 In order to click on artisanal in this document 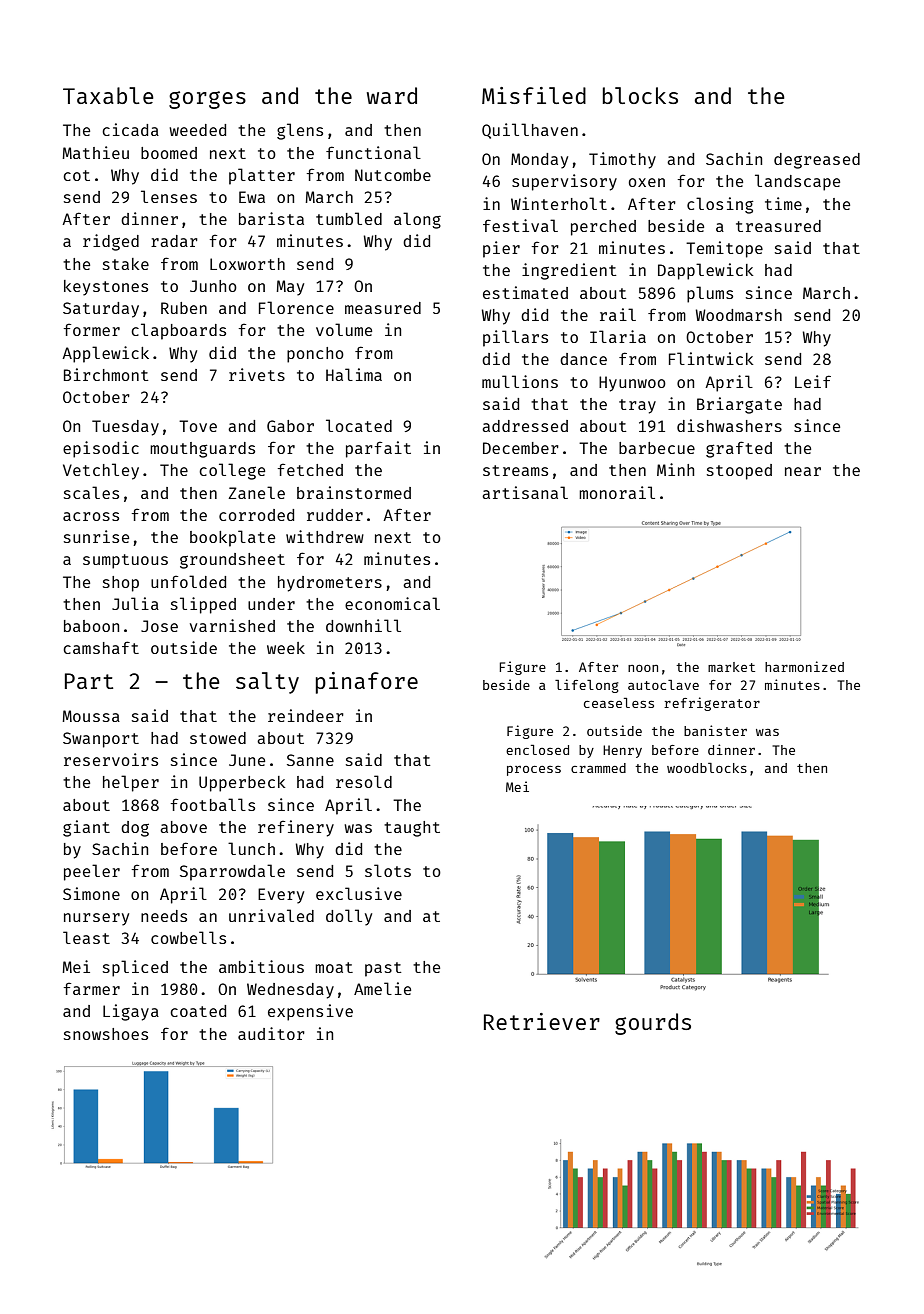, I will do `click(525, 492)`.
